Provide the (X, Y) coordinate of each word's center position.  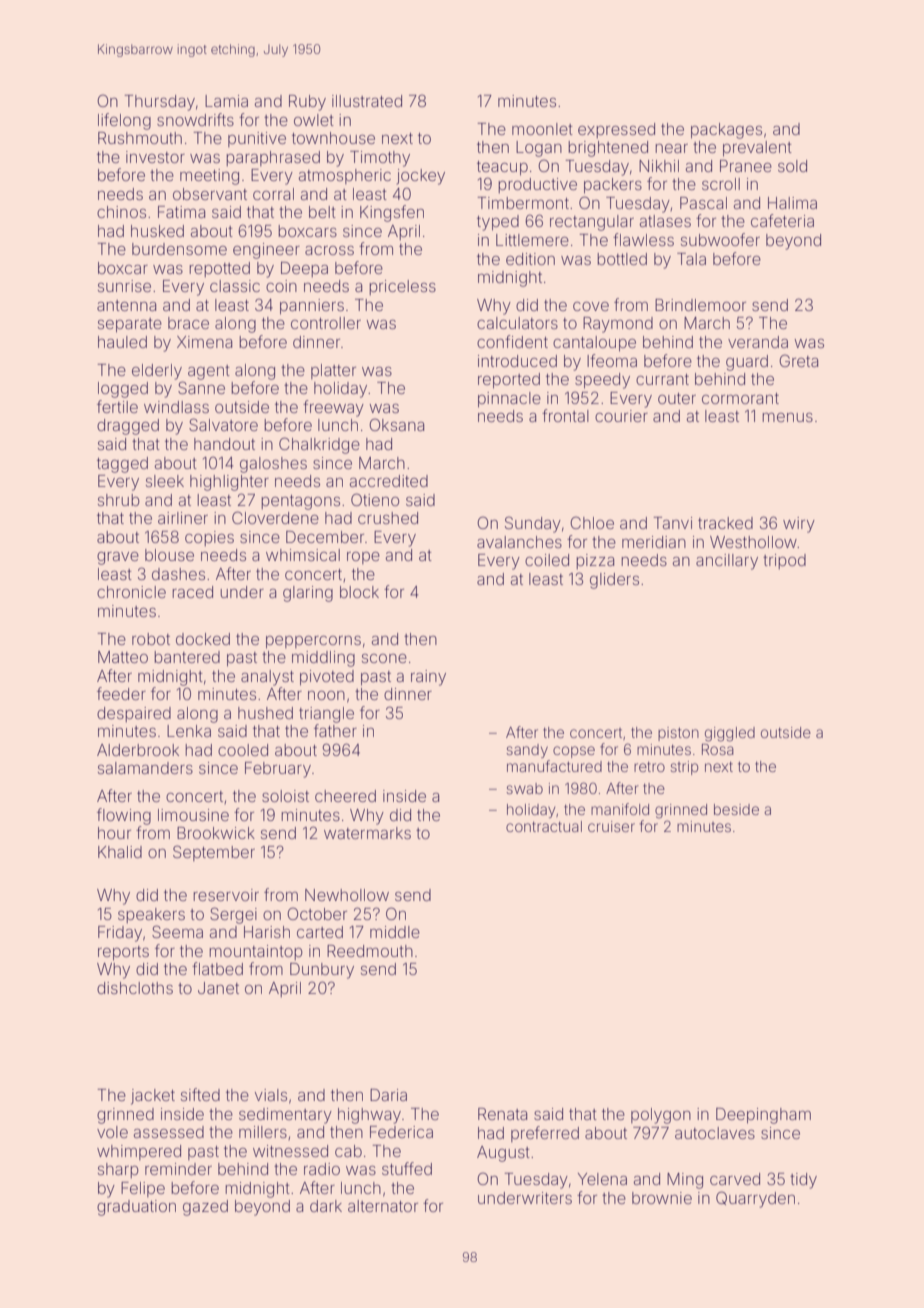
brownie (662, 1198)
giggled (730, 734)
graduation (136, 1208)
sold (792, 166)
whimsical (303, 555)
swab (524, 788)
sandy (527, 751)
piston (678, 734)
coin (281, 286)
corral (273, 194)
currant (662, 379)
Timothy (380, 159)
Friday (120, 934)
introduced (517, 361)
